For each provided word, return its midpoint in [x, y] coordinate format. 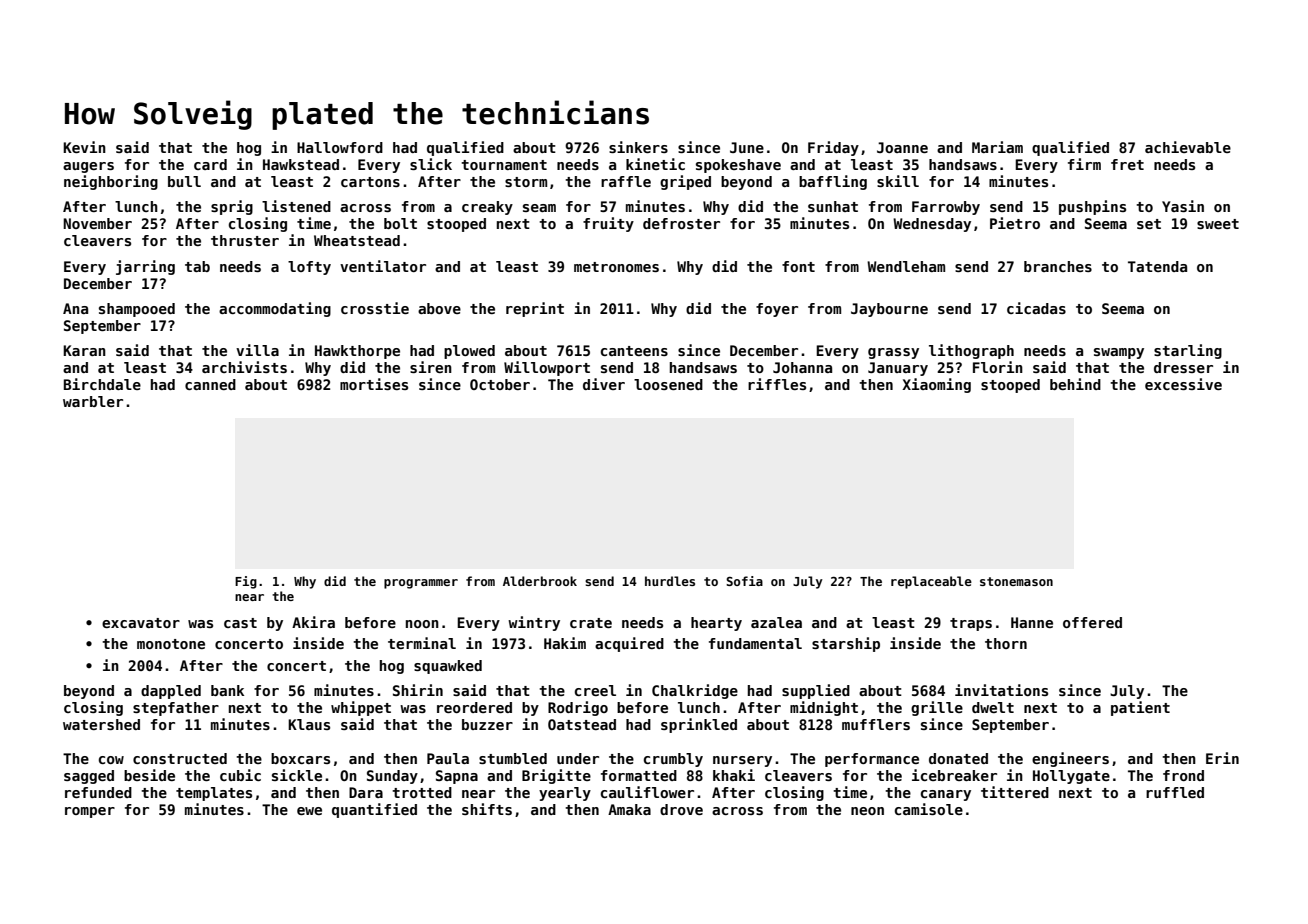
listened [296, 206]
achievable [1188, 147]
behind [1075, 384]
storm [526, 182]
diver [604, 384]
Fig [246, 582]
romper [90, 812]
